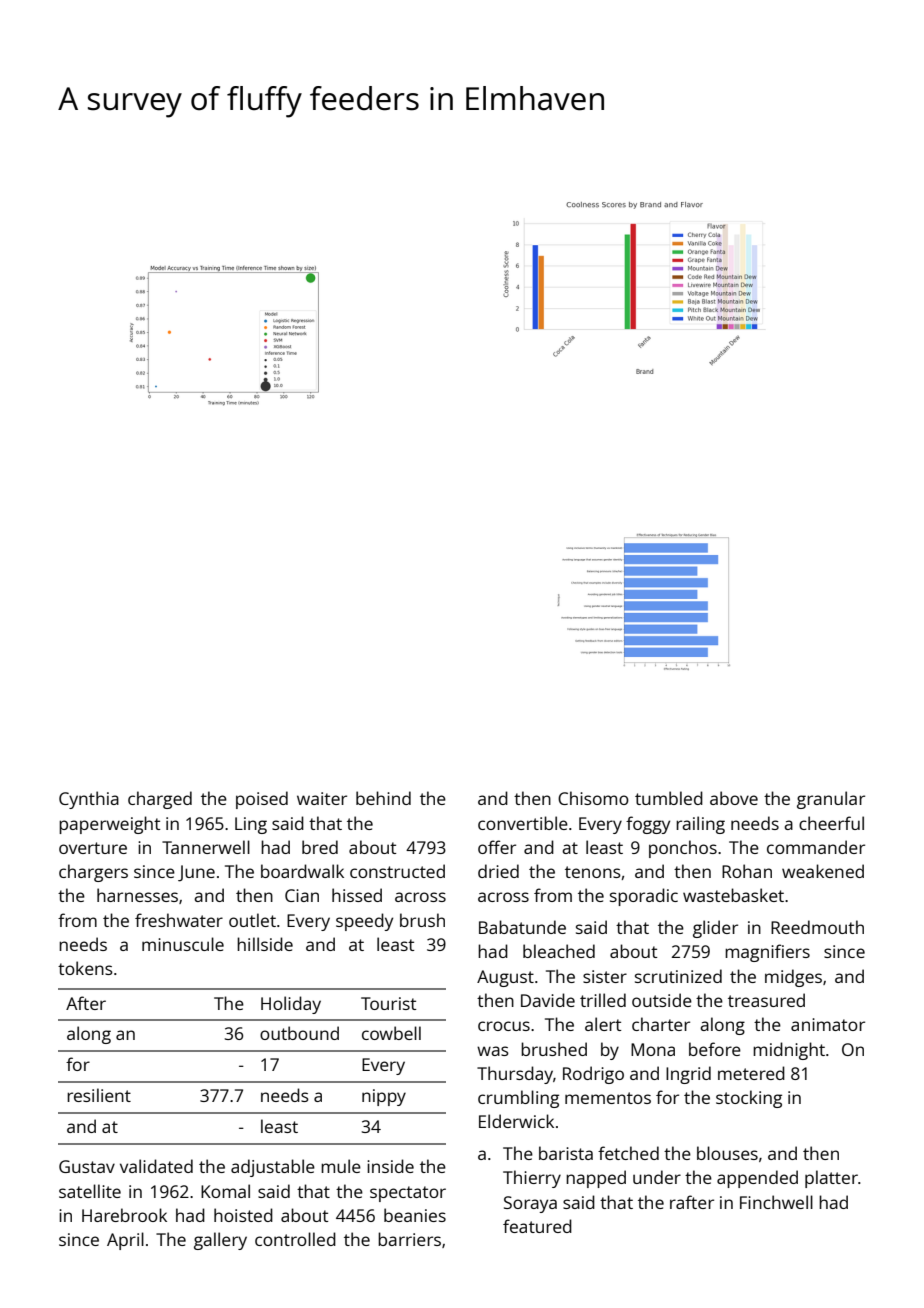  What do you see at coordinates (156, 1166) in the screenshot?
I see `validated` at bounding box center [156, 1166].
